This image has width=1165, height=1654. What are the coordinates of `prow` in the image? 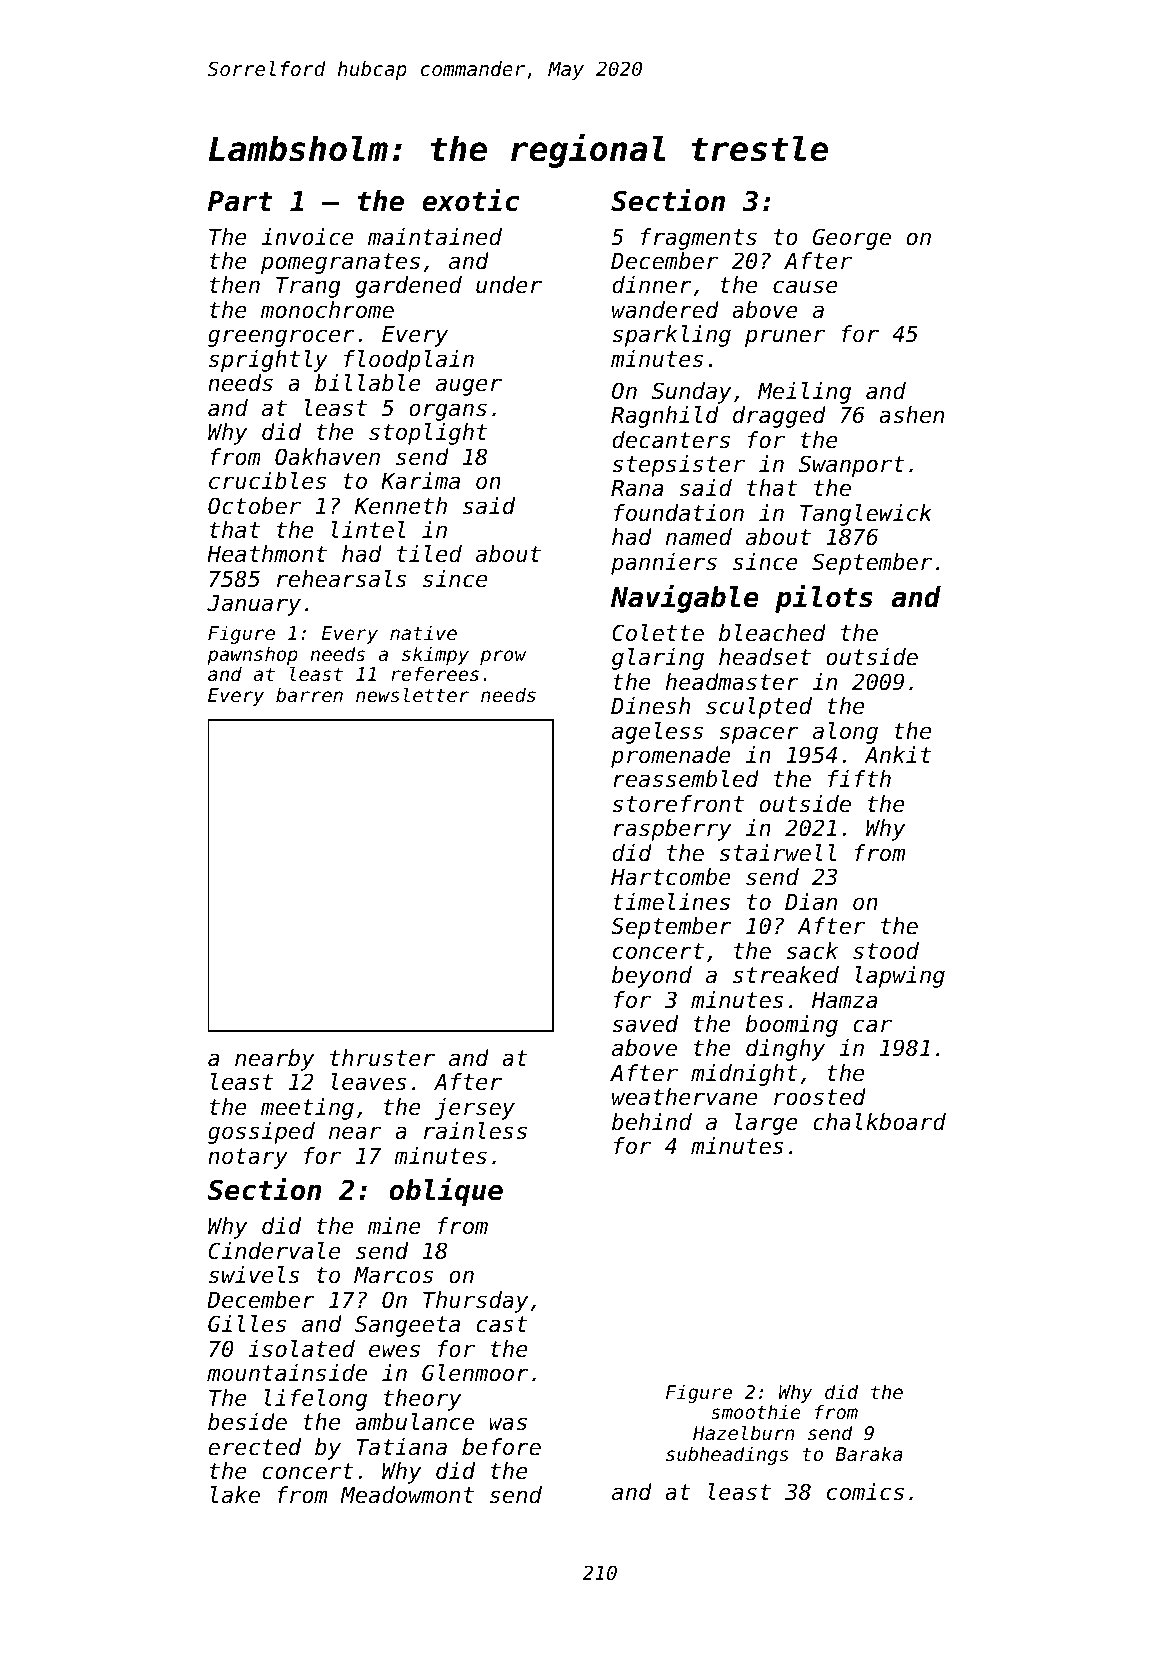 It's located at (503, 657).
